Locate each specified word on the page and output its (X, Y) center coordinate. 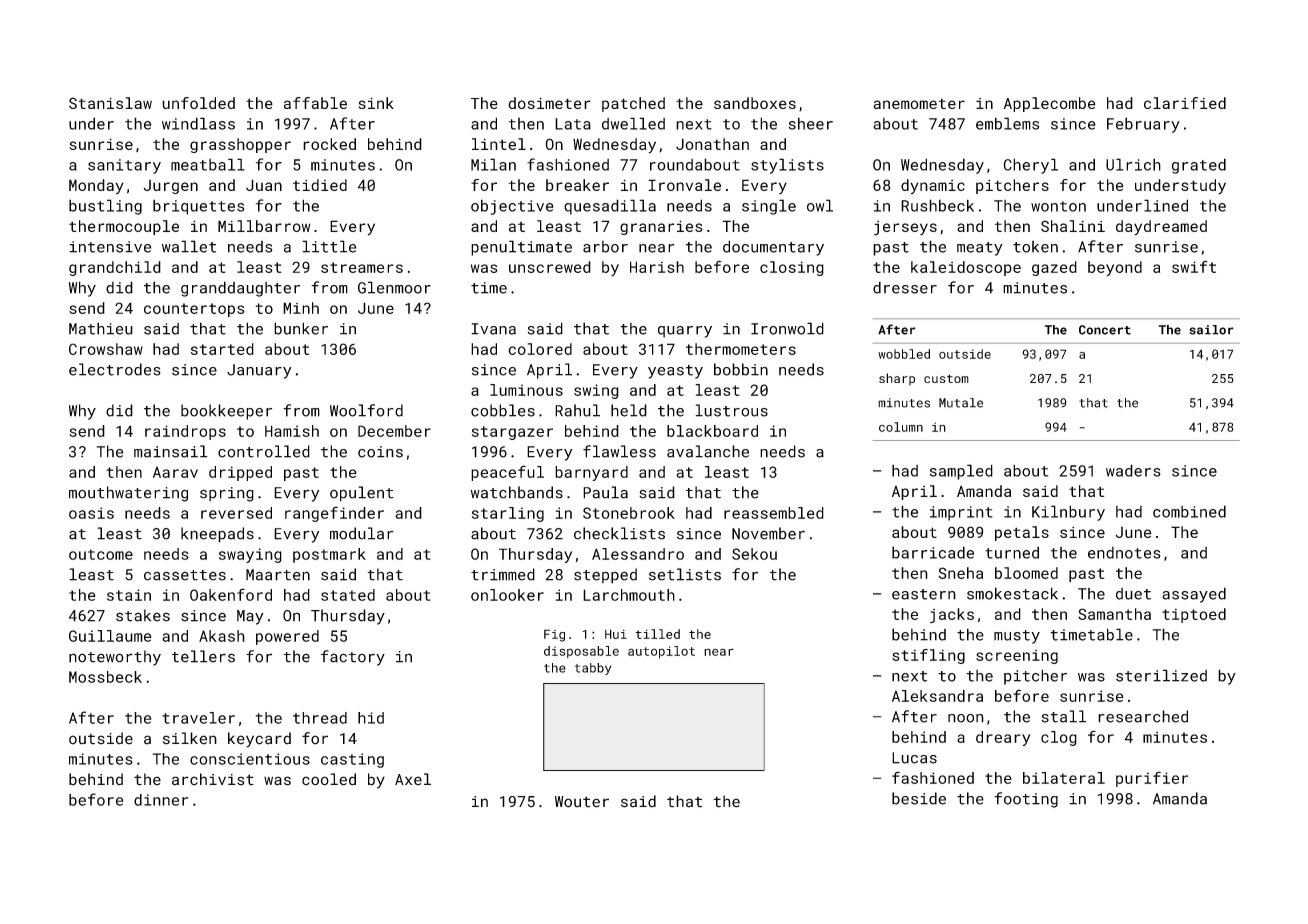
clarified (1185, 103)
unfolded (198, 103)
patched (633, 104)
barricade (933, 552)
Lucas (914, 758)
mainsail (171, 451)
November (768, 533)
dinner (161, 800)
